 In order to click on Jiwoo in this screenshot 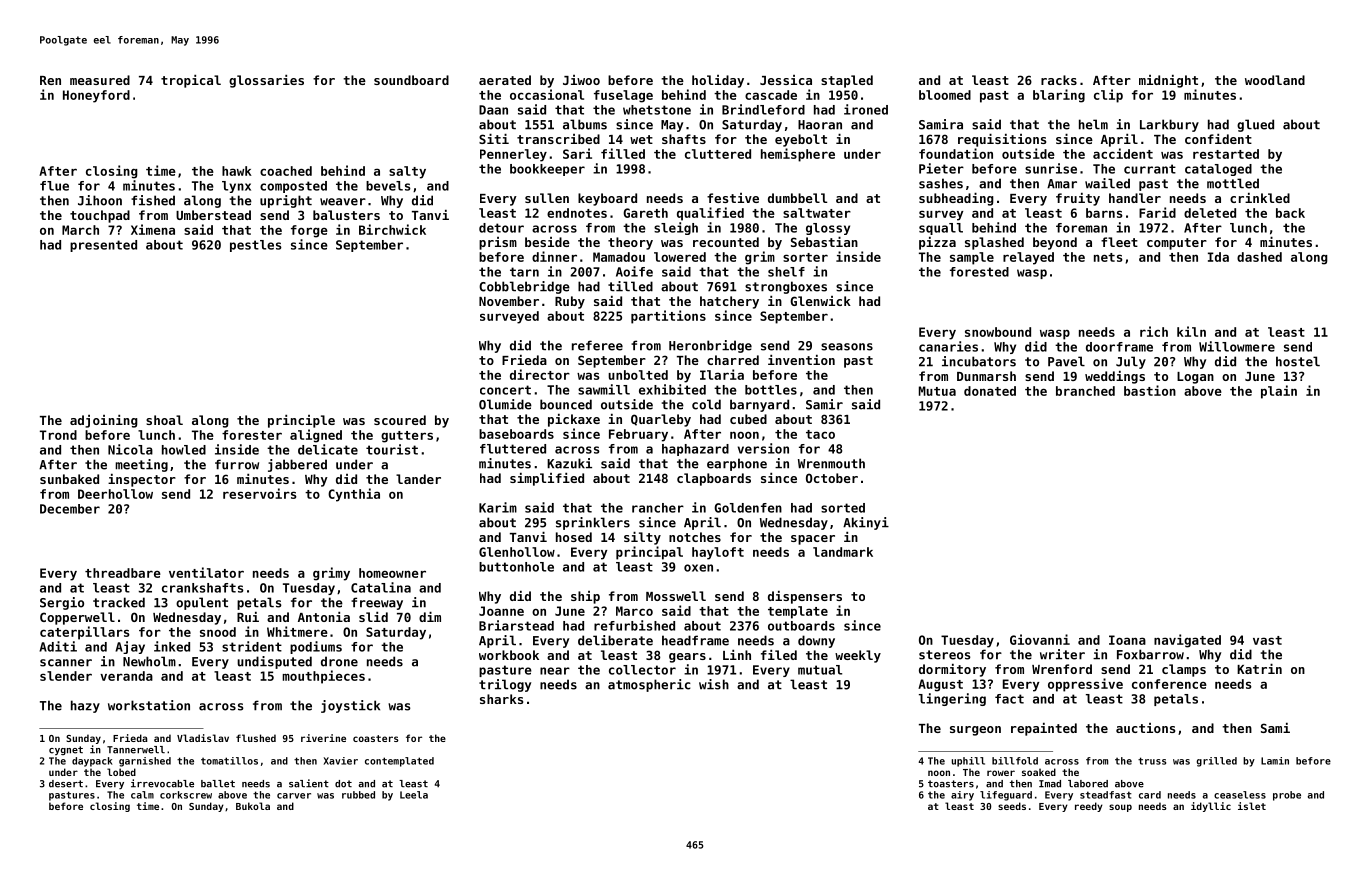, I will do `click(581, 80)`.
